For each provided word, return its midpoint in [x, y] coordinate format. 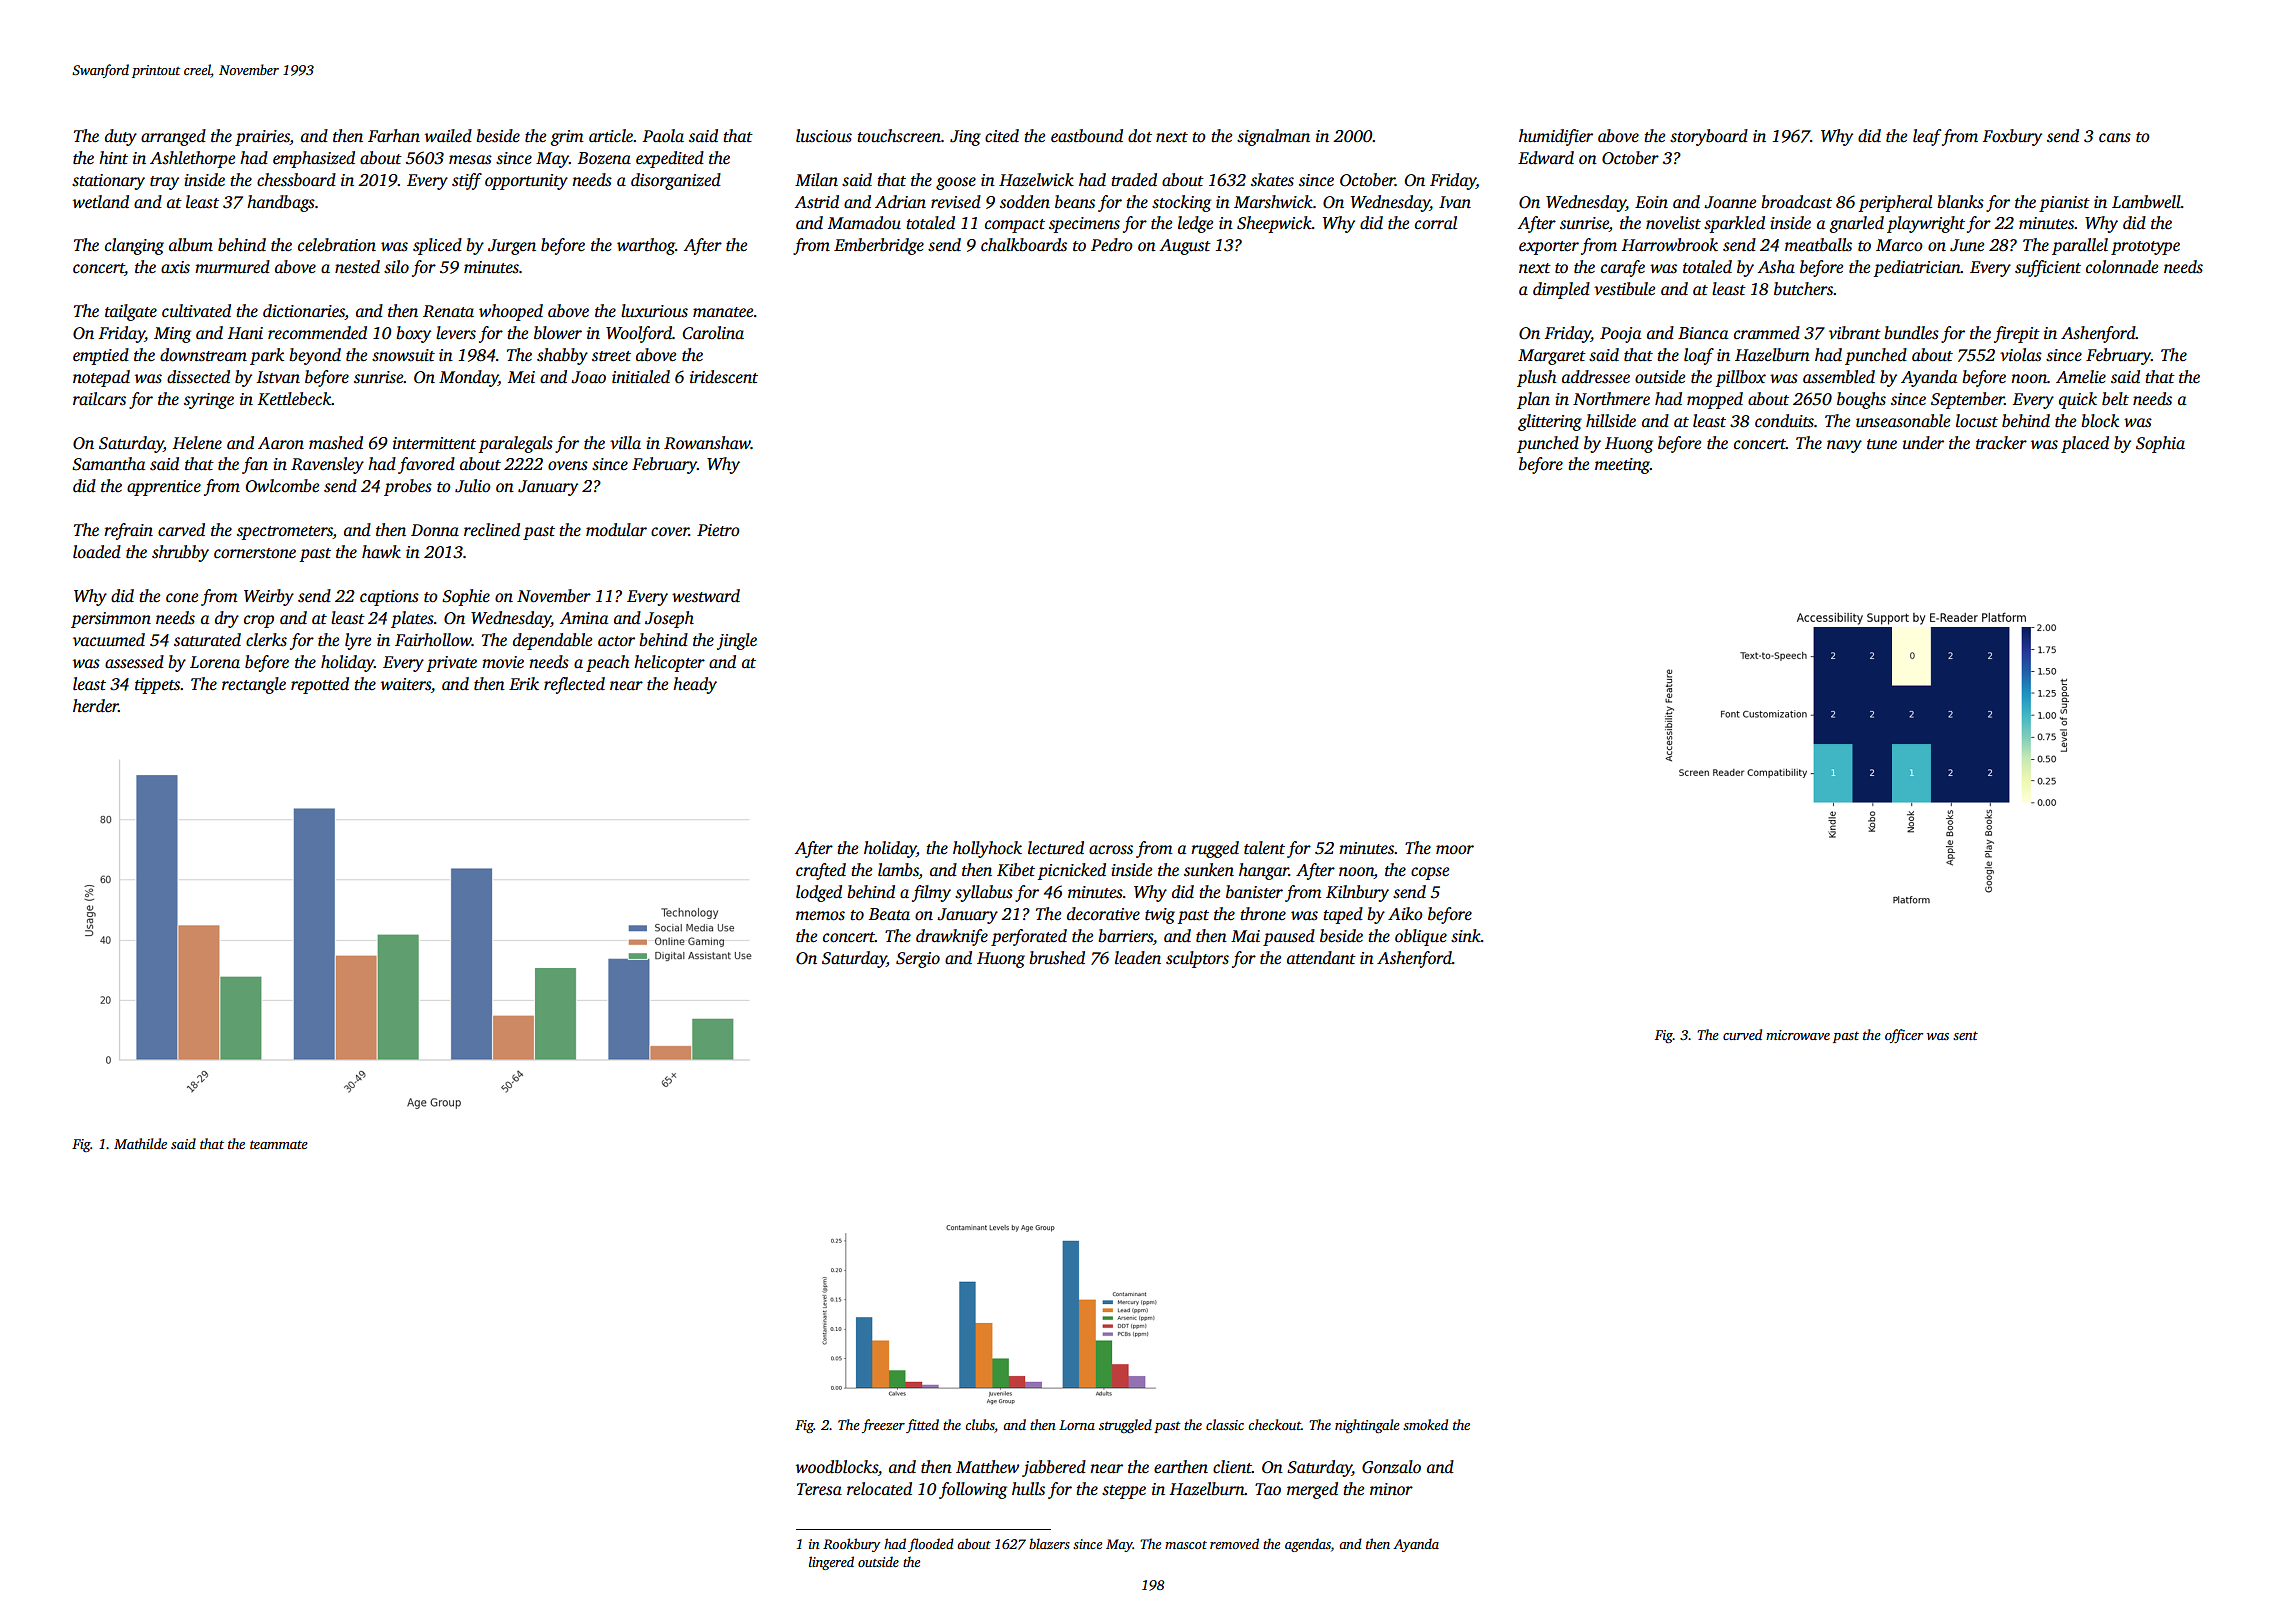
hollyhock [987, 849]
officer [1904, 1036]
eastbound [1087, 136]
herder [96, 706]
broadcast [1796, 202]
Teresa [819, 1489]
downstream [203, 355]
